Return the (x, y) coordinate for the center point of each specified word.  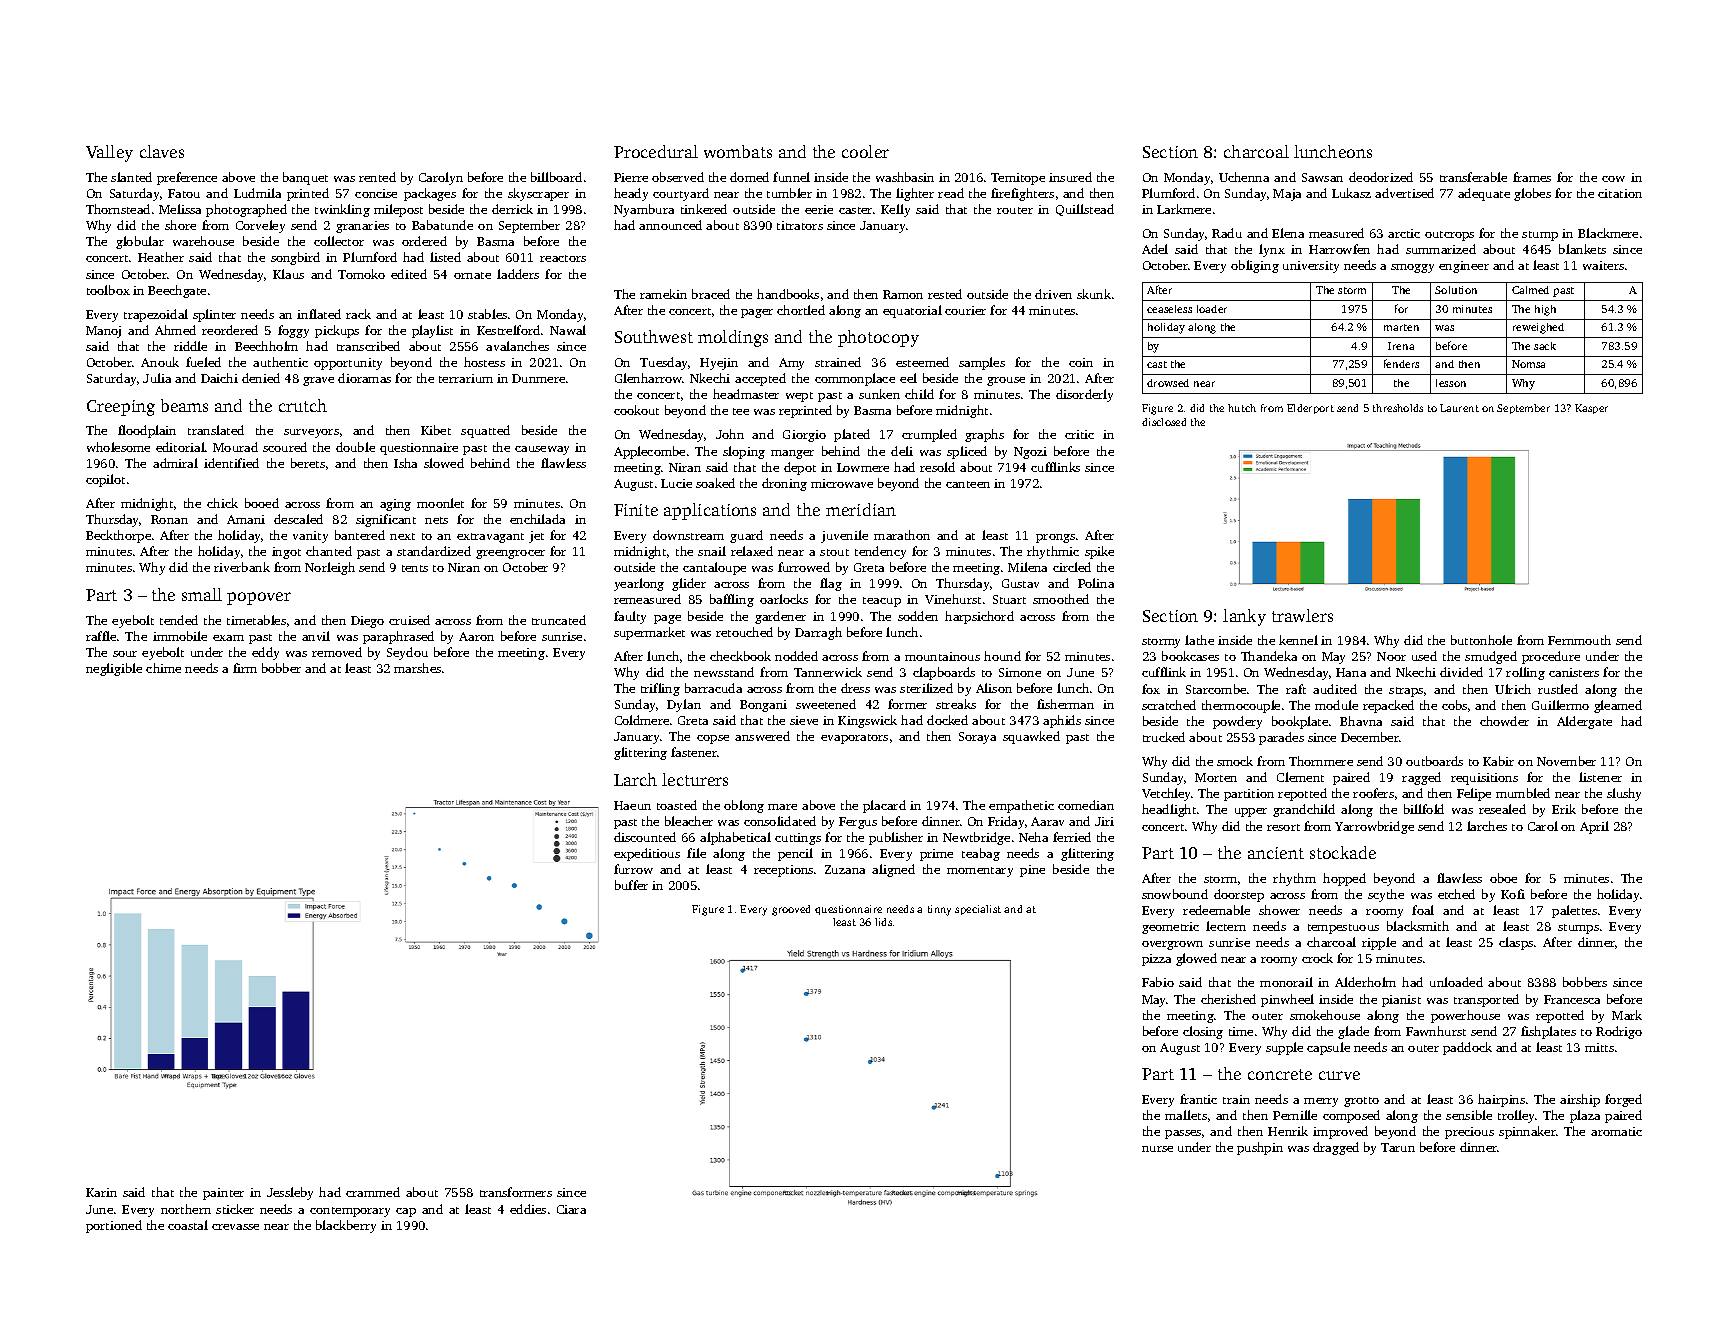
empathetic (1021, 806)
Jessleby (290, 1193)
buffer (631, 885)
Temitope (1018, 179)
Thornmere (1321, 761)
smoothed (1061, 599)
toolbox (108, 290)
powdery (1237, 722)
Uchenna (1244, 177)
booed (262, 503)
